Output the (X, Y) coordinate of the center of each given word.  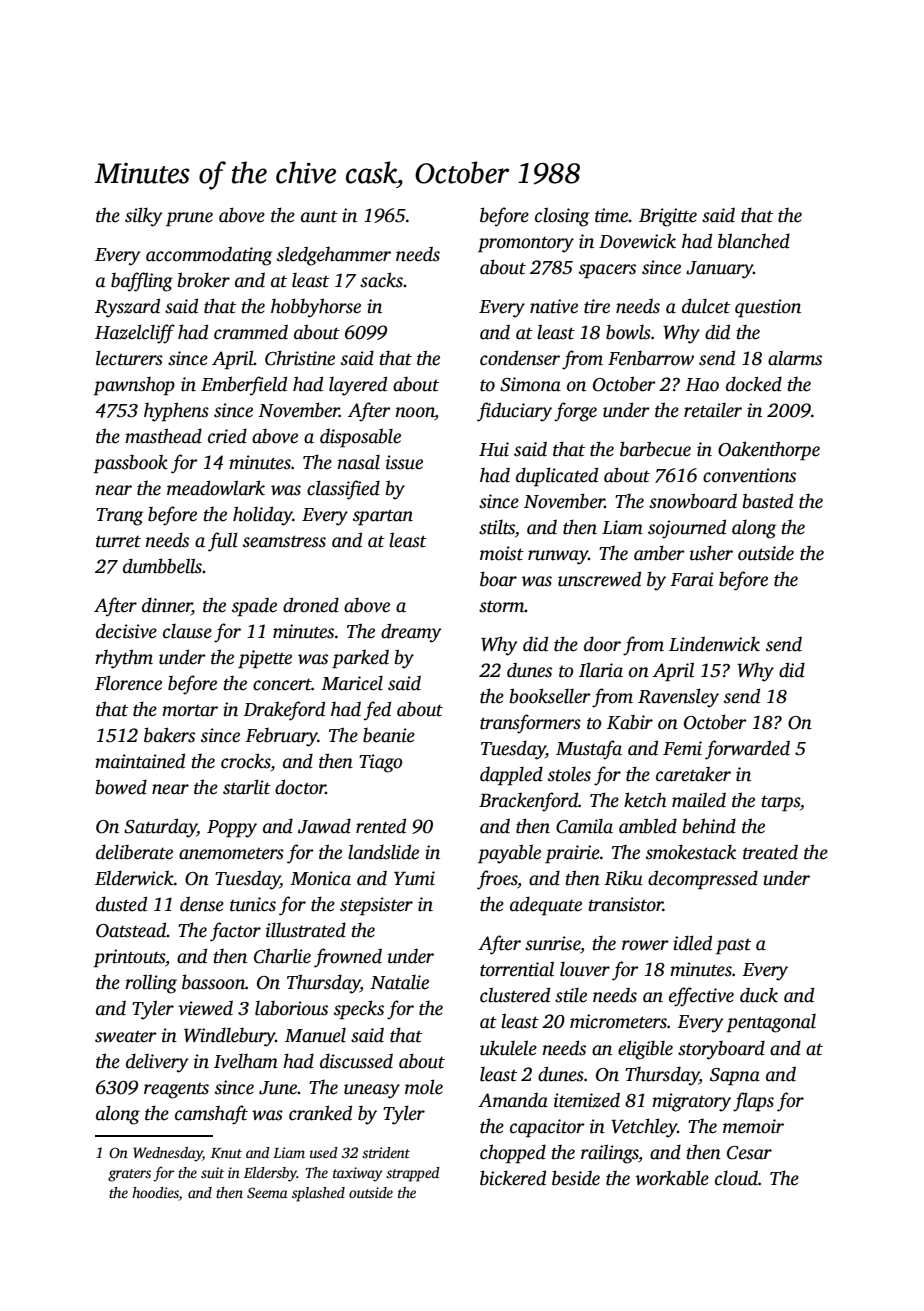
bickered (513, 1178)
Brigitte (668, 217)
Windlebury (230, 1037)
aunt (319, 216)
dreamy (411, 633)
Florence (128, 683)
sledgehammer (334, 256)
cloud (736, 1178)
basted (768, 501)
